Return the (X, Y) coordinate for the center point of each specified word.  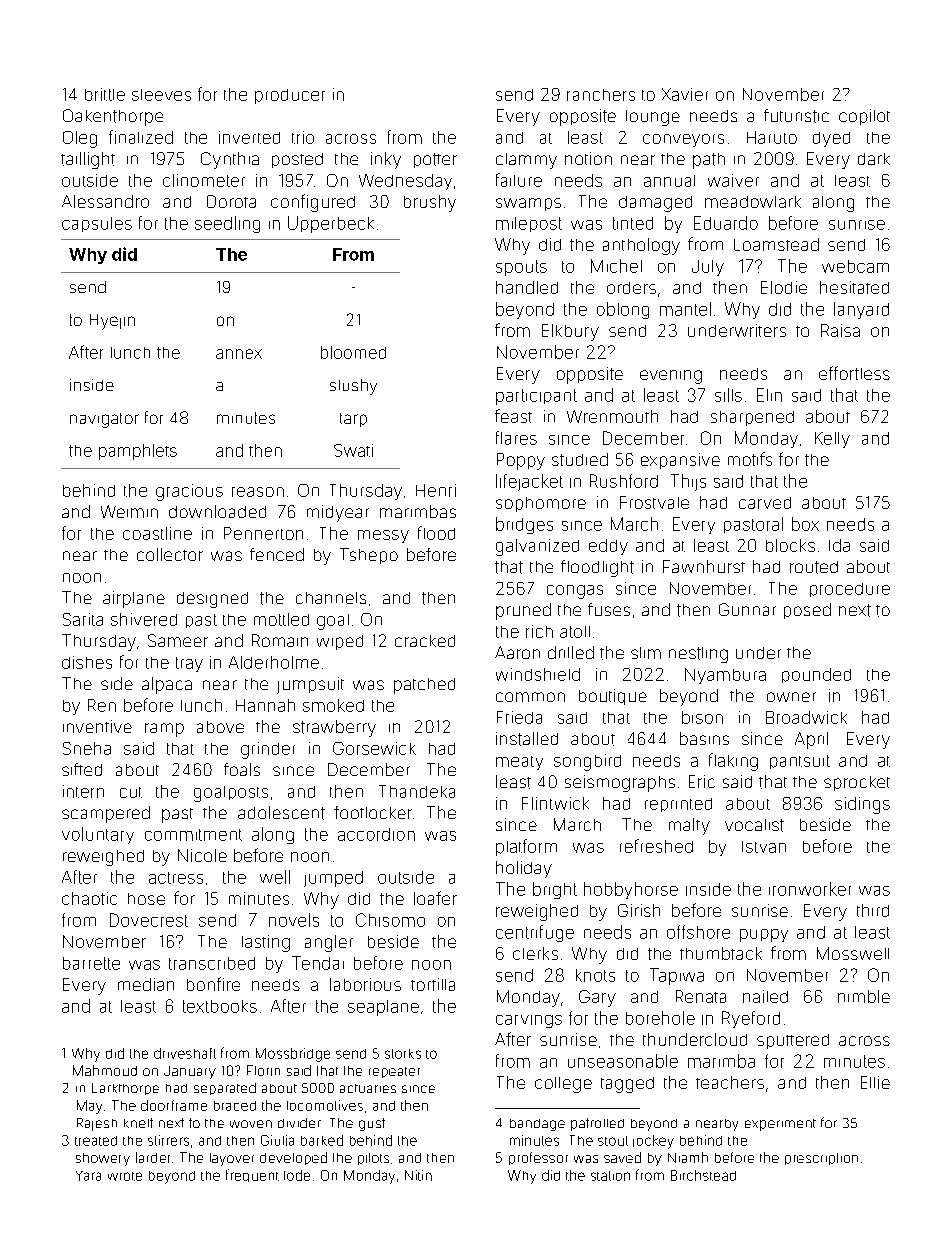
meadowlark (753, 202)
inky (386, 160)
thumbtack (721, 953)
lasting (266, 943)
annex (239, 354)
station (610, 1176)
